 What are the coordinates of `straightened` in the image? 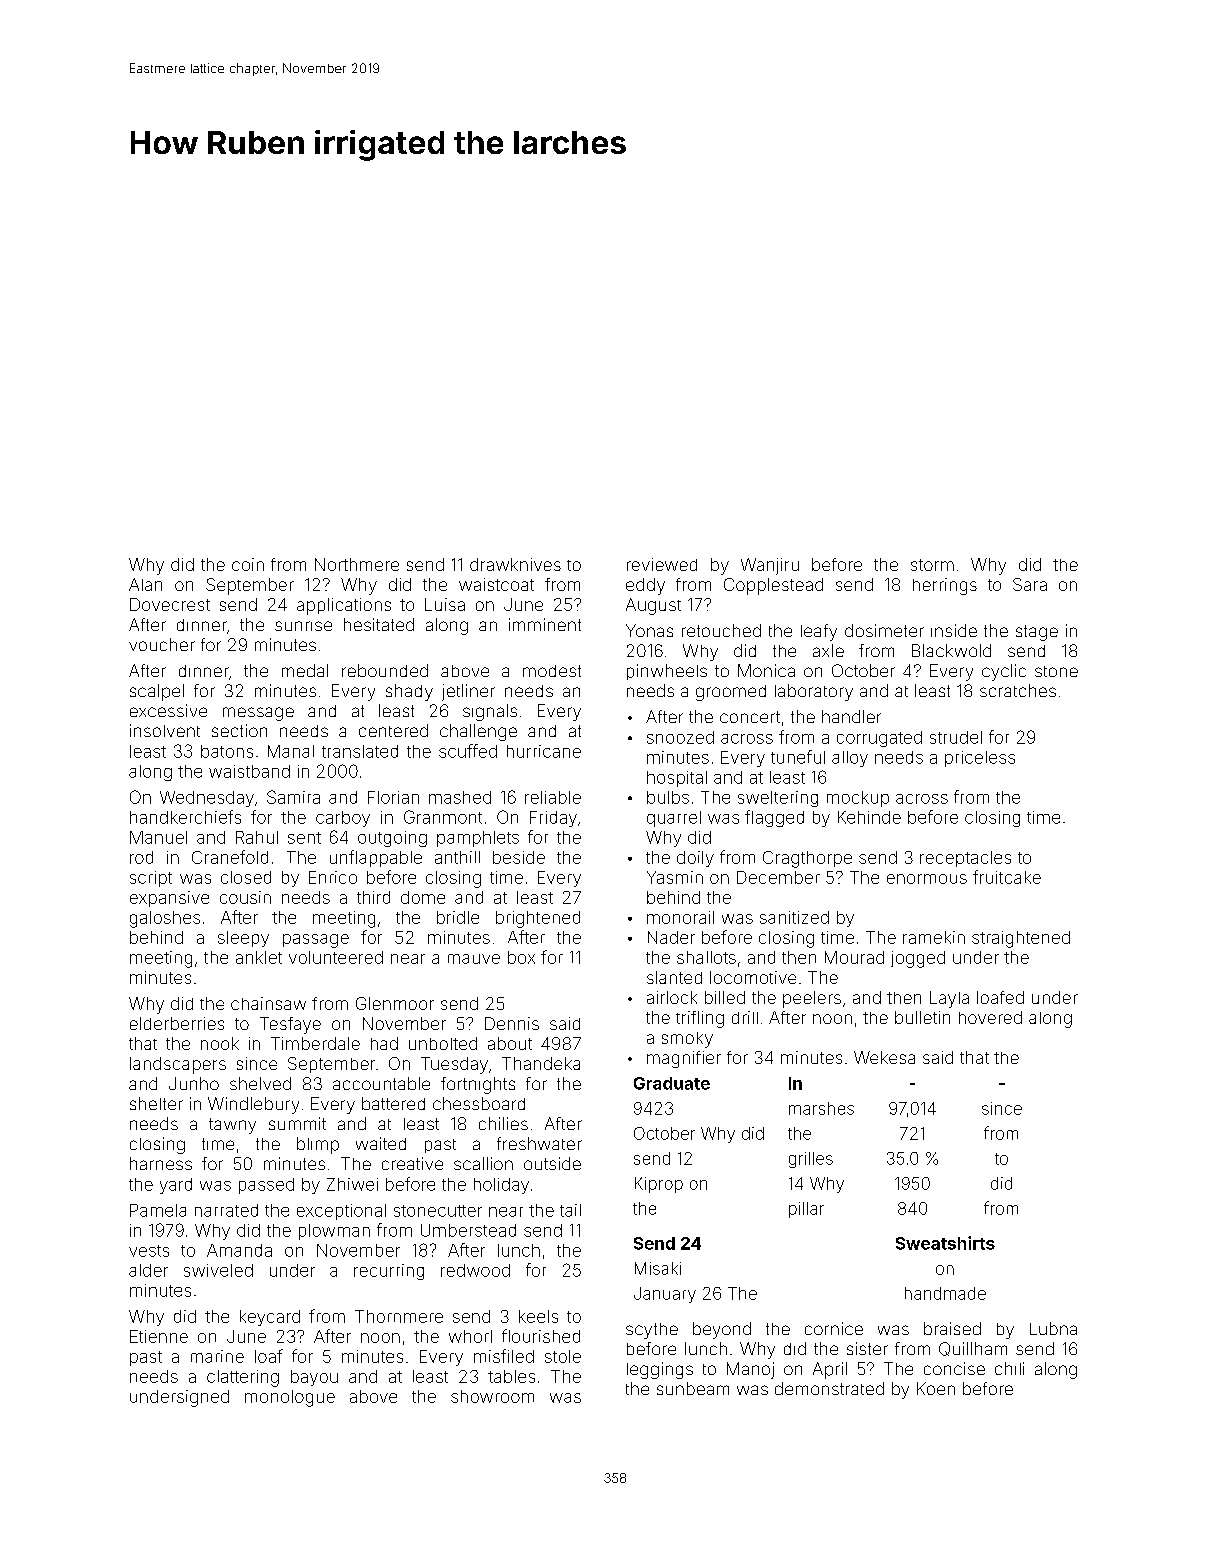 It's located at (1021, 939).
